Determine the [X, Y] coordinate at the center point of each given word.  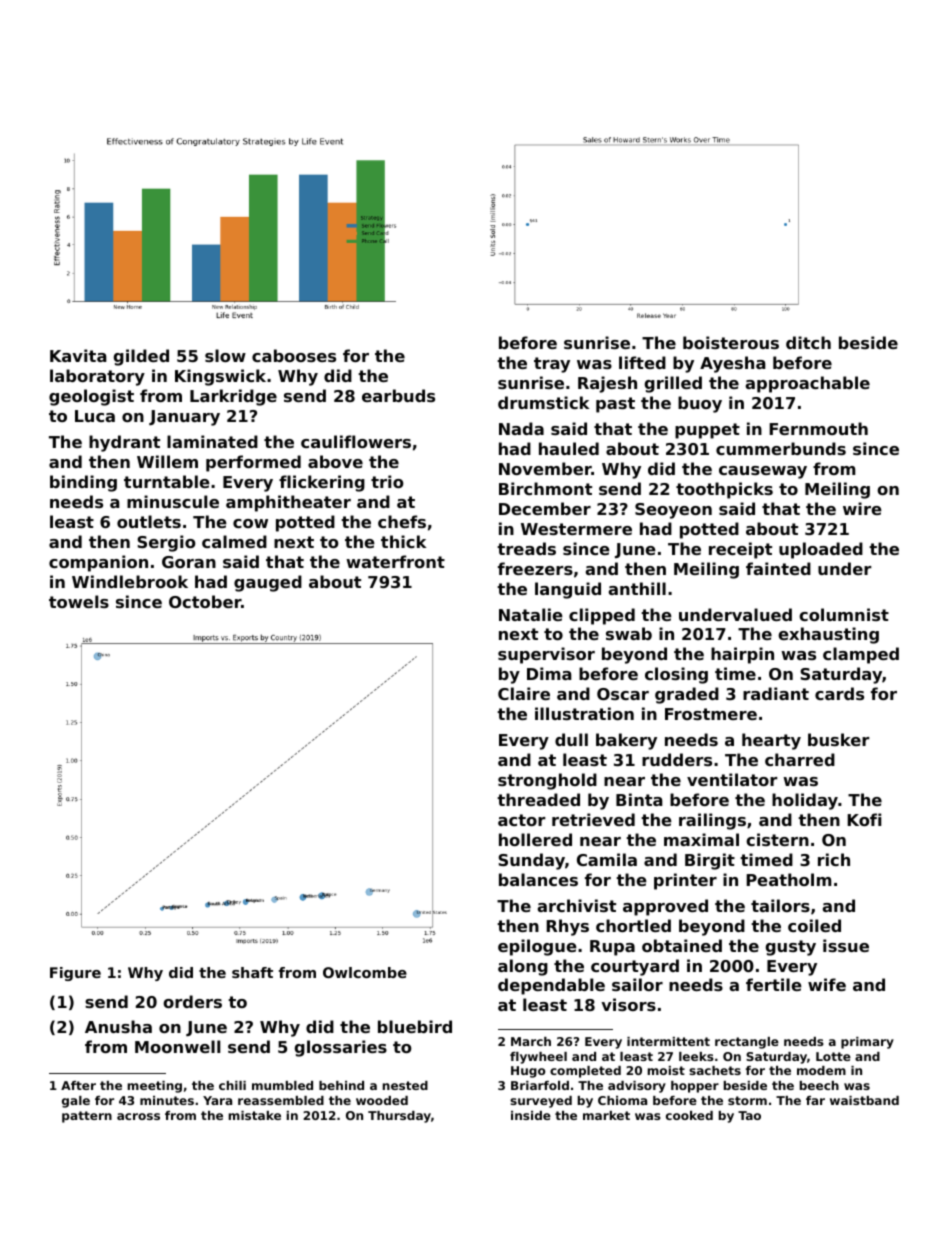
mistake [254, 1115]
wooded [382, 1100]
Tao [749, 1115]
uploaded [821, 550]
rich [834, 859]
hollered [535, 839]
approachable [808, 384]
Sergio [166, 543]
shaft [252, 972]
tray [552, 365]
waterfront [395, 561]
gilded [141, 357]
